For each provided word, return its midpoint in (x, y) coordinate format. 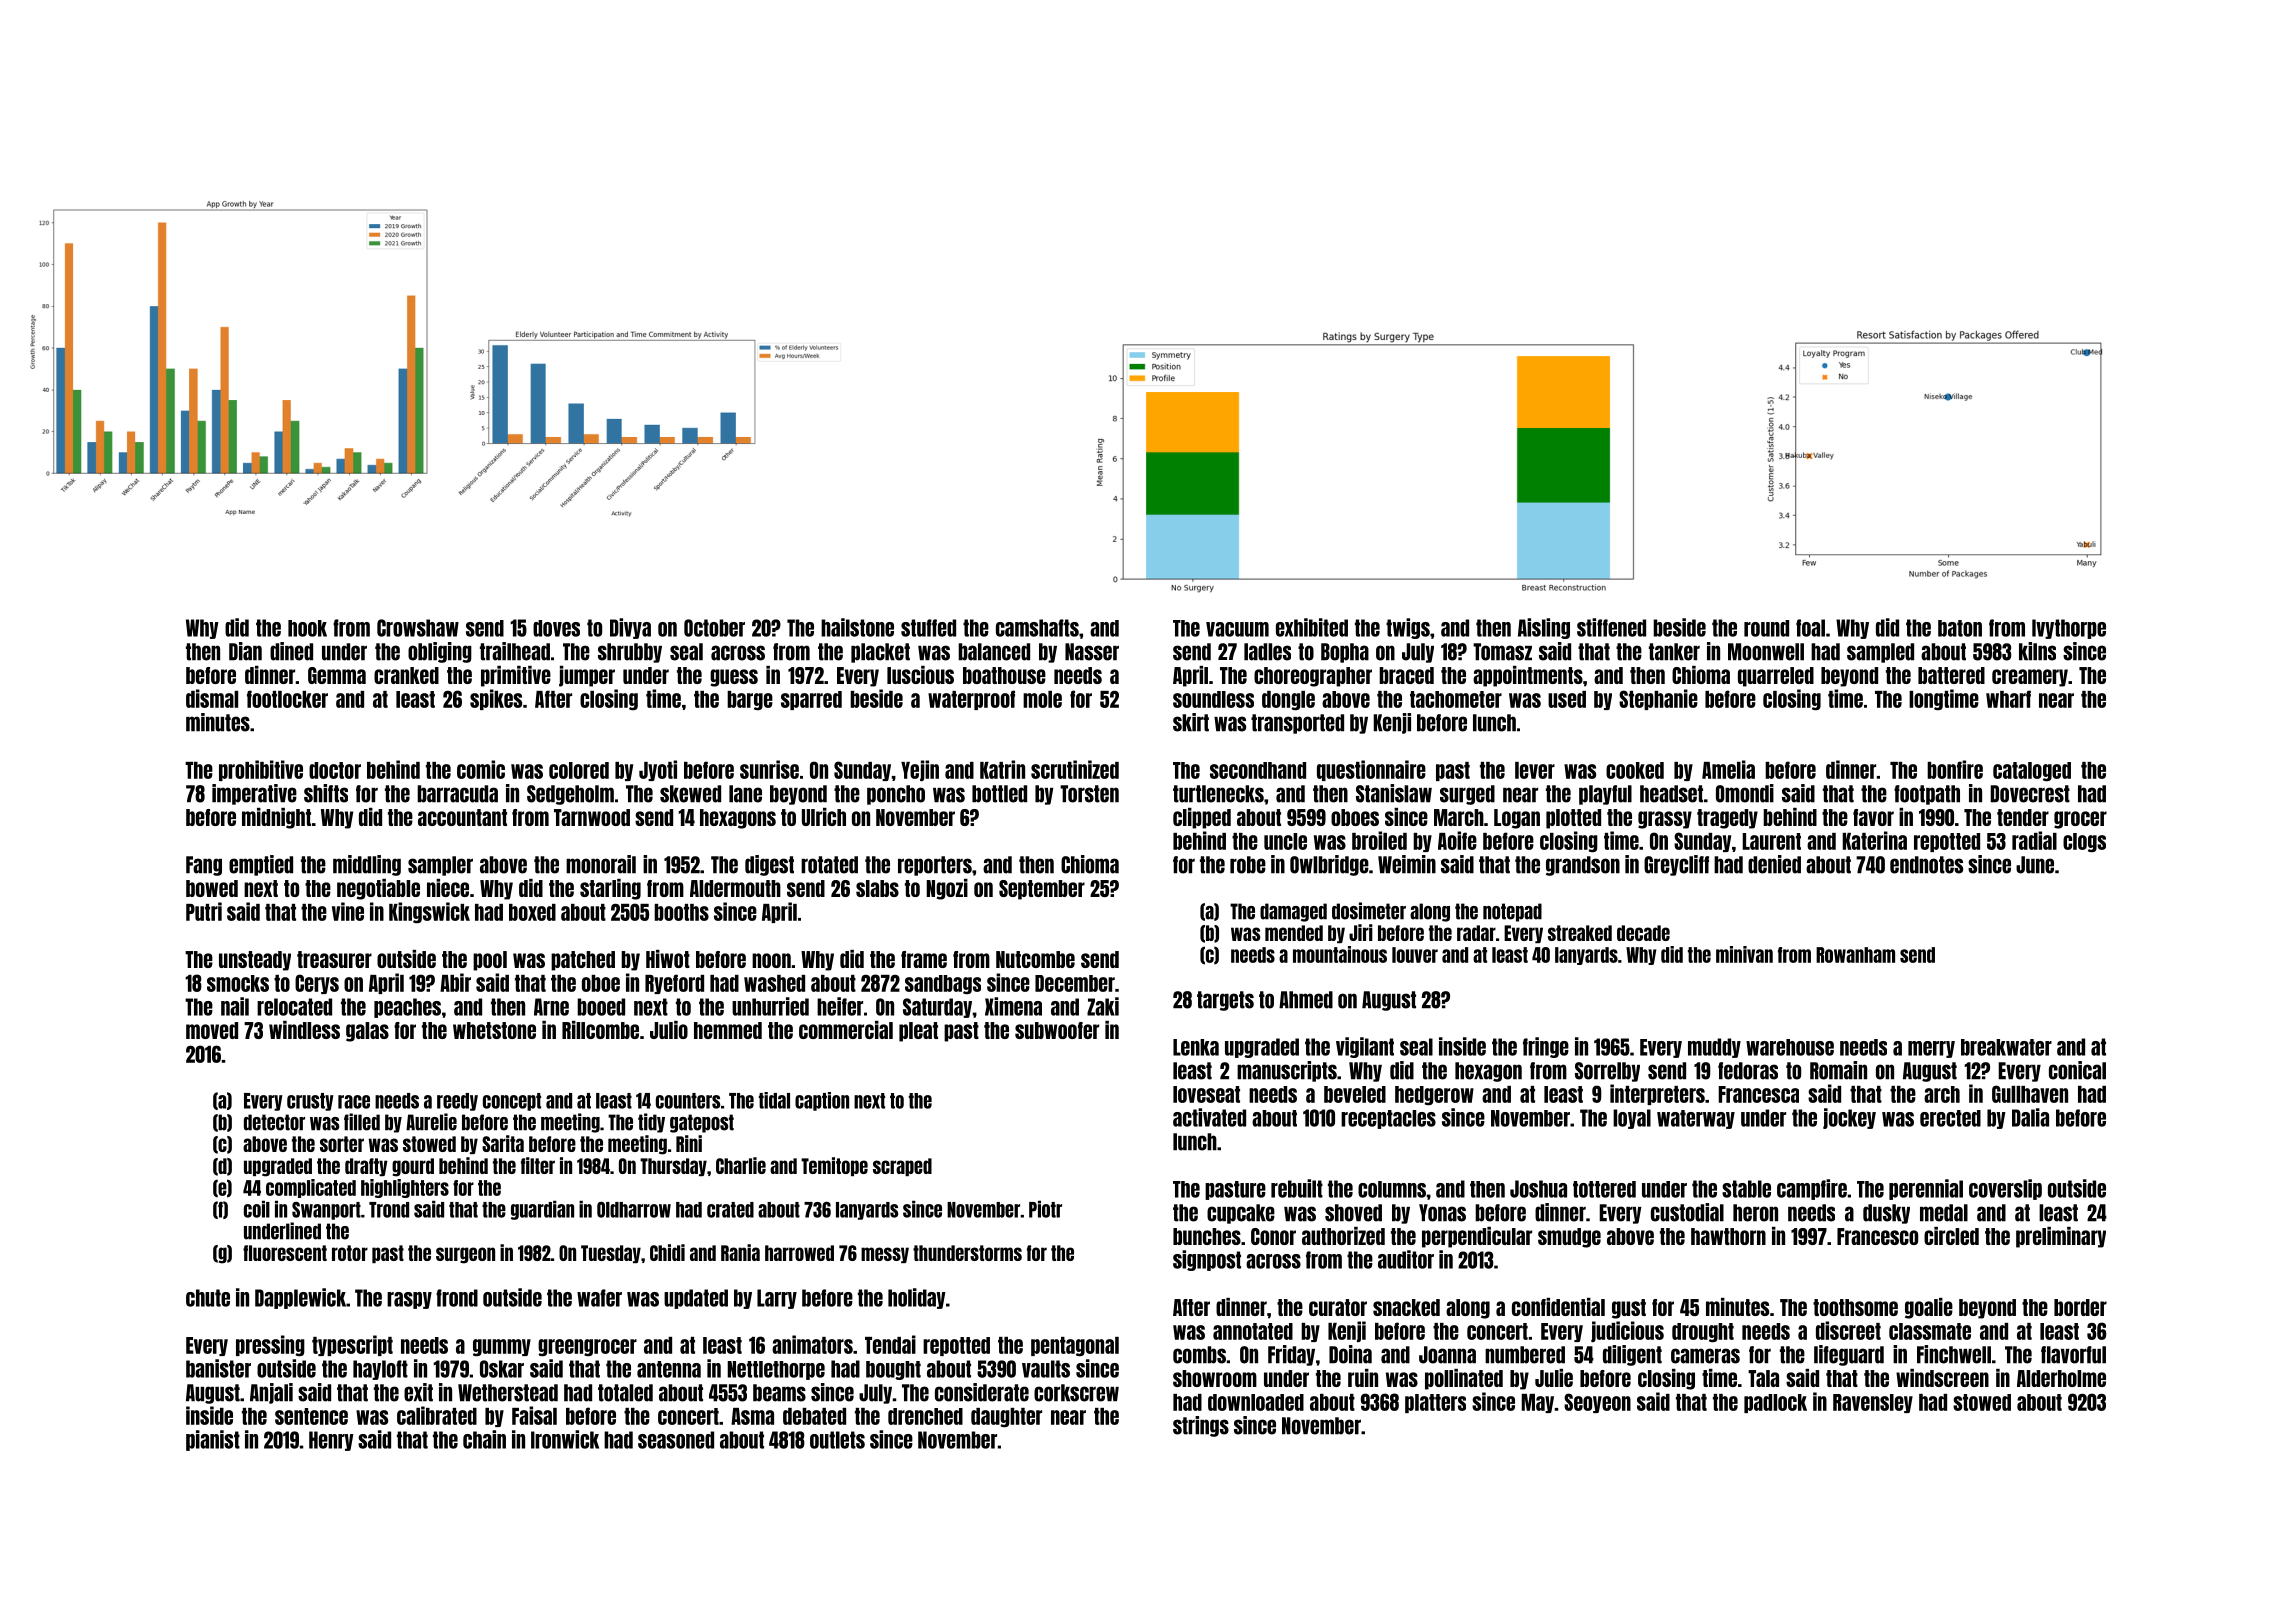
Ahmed (1306, 1000)
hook (307, 628)
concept (512, 1102)
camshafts (1037, 628)
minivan (1744, 954)
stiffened (1611, 627)
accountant (462, 817)
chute (208, 1298)
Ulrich (824, 817)
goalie (1929, 1308)
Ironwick (565, 1439)
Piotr (1045, 1209)
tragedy (1727, 819)
